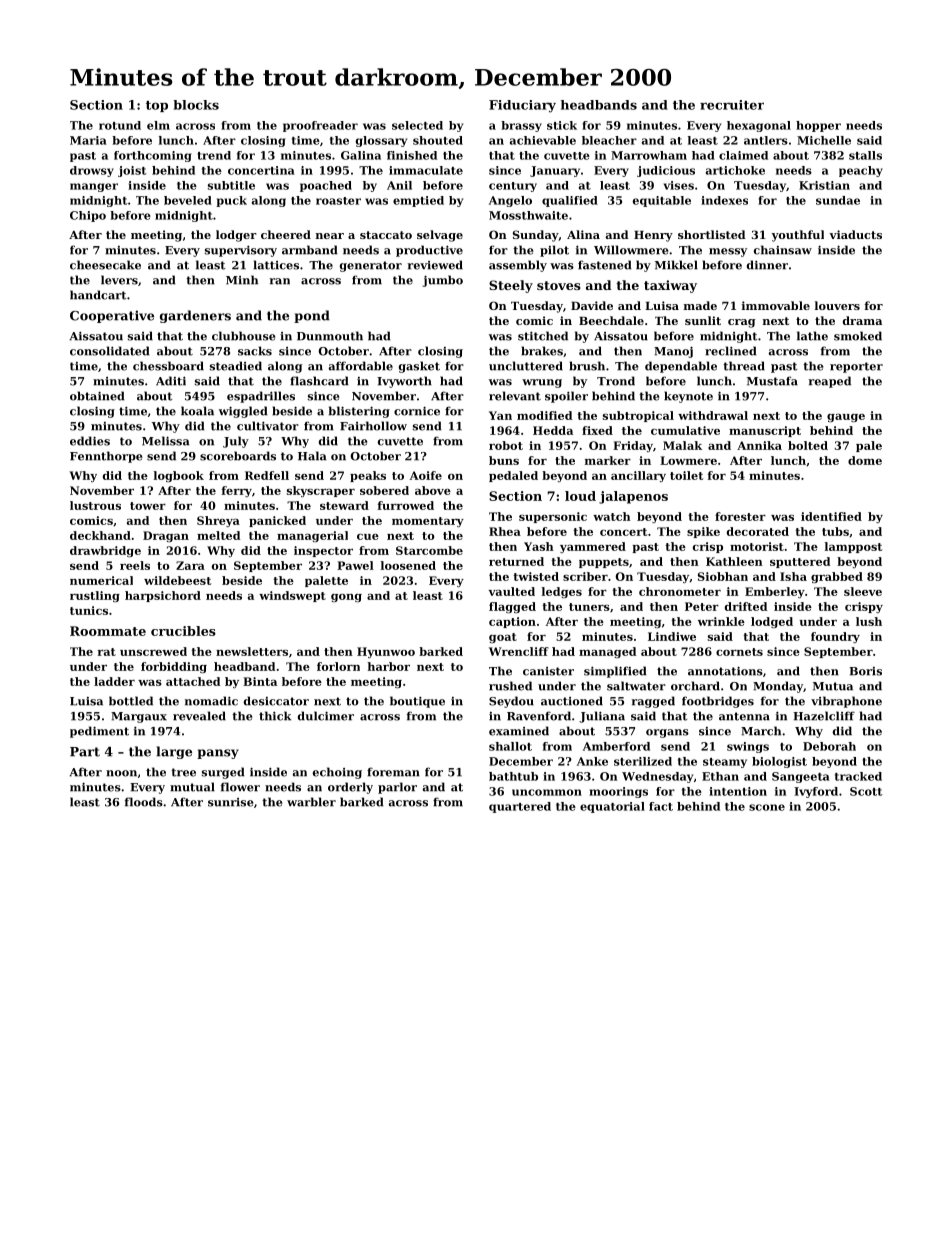  Describe the element at coordinates (429, 251) in the page. I see `productive` at that location.
